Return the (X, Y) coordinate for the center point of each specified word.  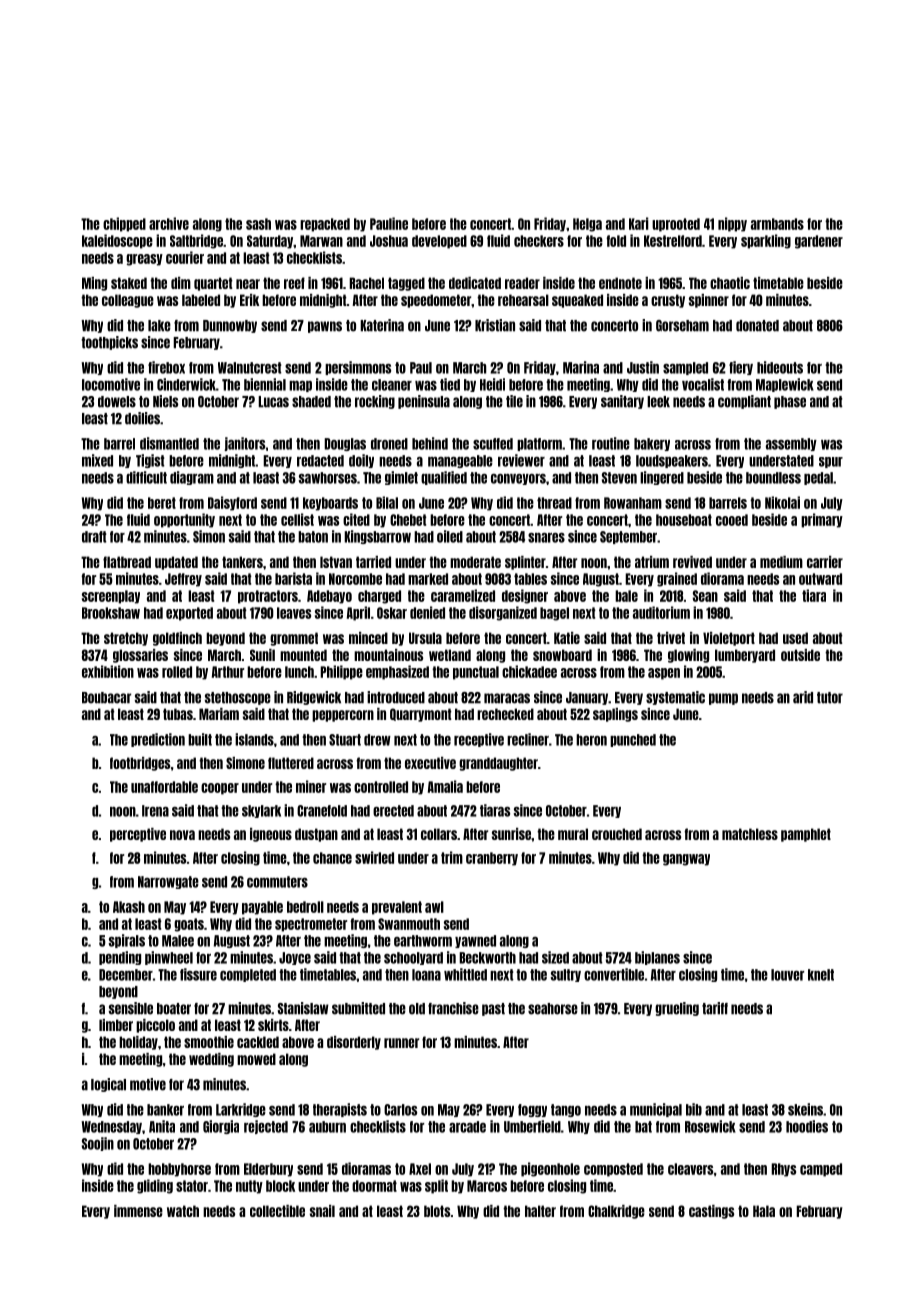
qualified (444, 478)
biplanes (657, 958)
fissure (198, 974)
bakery (652, 444)
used (795, 638)
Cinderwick (186, 384)
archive (169, 223)
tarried (373, 562)
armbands (777, 224)
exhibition (108, 671)
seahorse (553, 1009)
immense (138, 1211)
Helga (587, 225)
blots (437, 1211)
